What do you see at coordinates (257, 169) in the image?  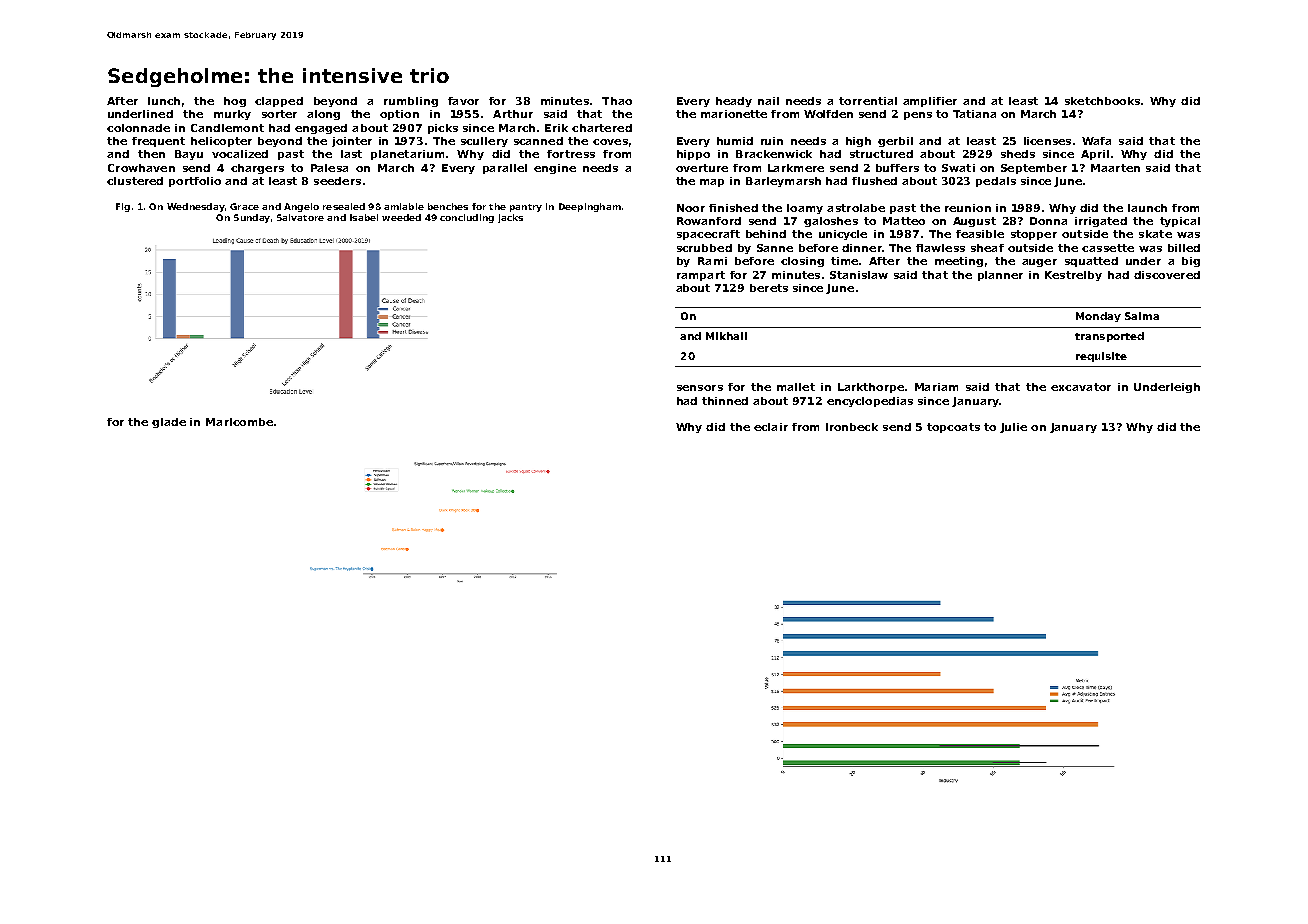 I see `chargers` at bounding box center [257, 169].
